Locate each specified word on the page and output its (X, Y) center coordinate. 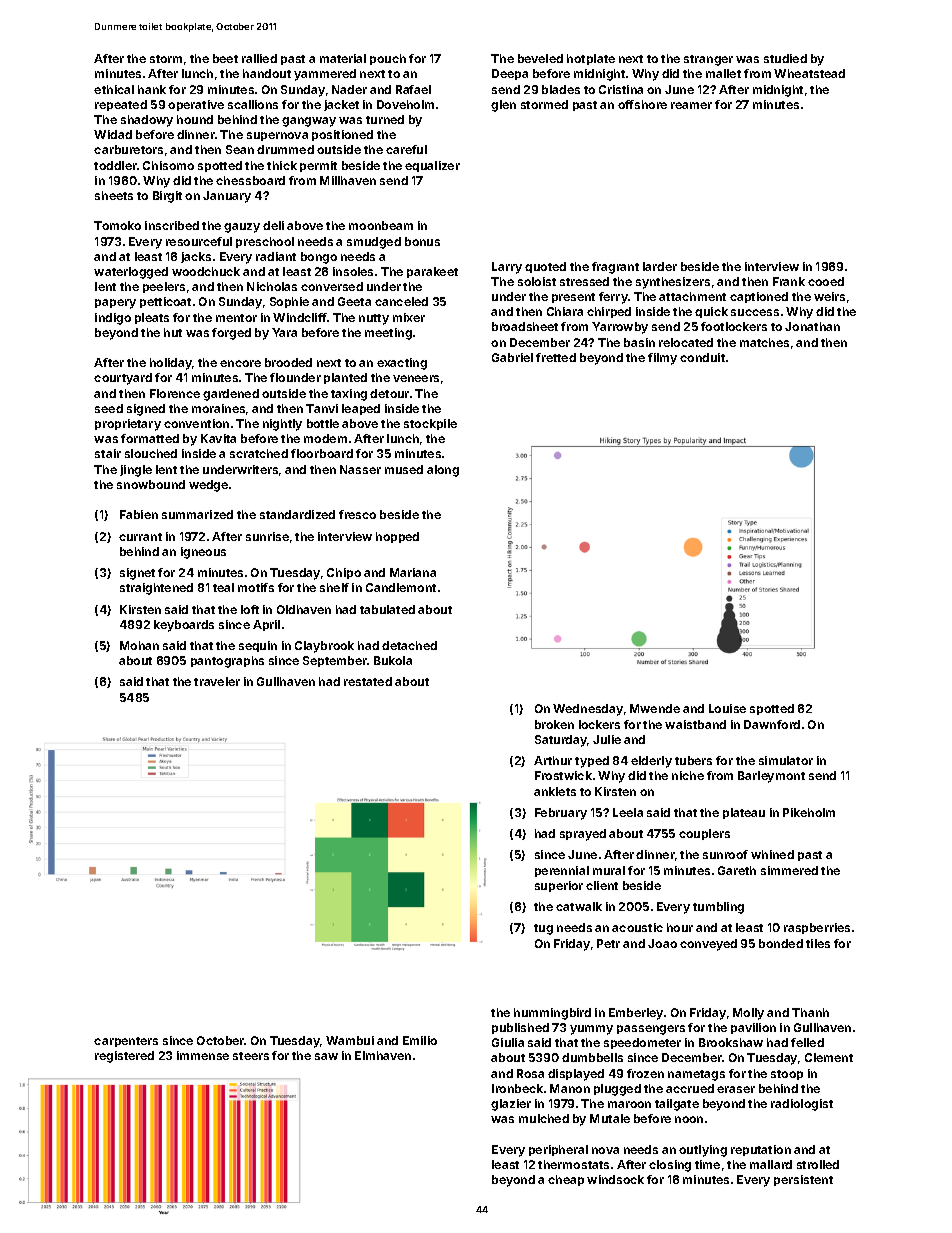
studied (785, 58)
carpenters (126, 1042)
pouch (388, 59)
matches (764, 342)
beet (225, 58)
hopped (397, 537)
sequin (258, 646)
